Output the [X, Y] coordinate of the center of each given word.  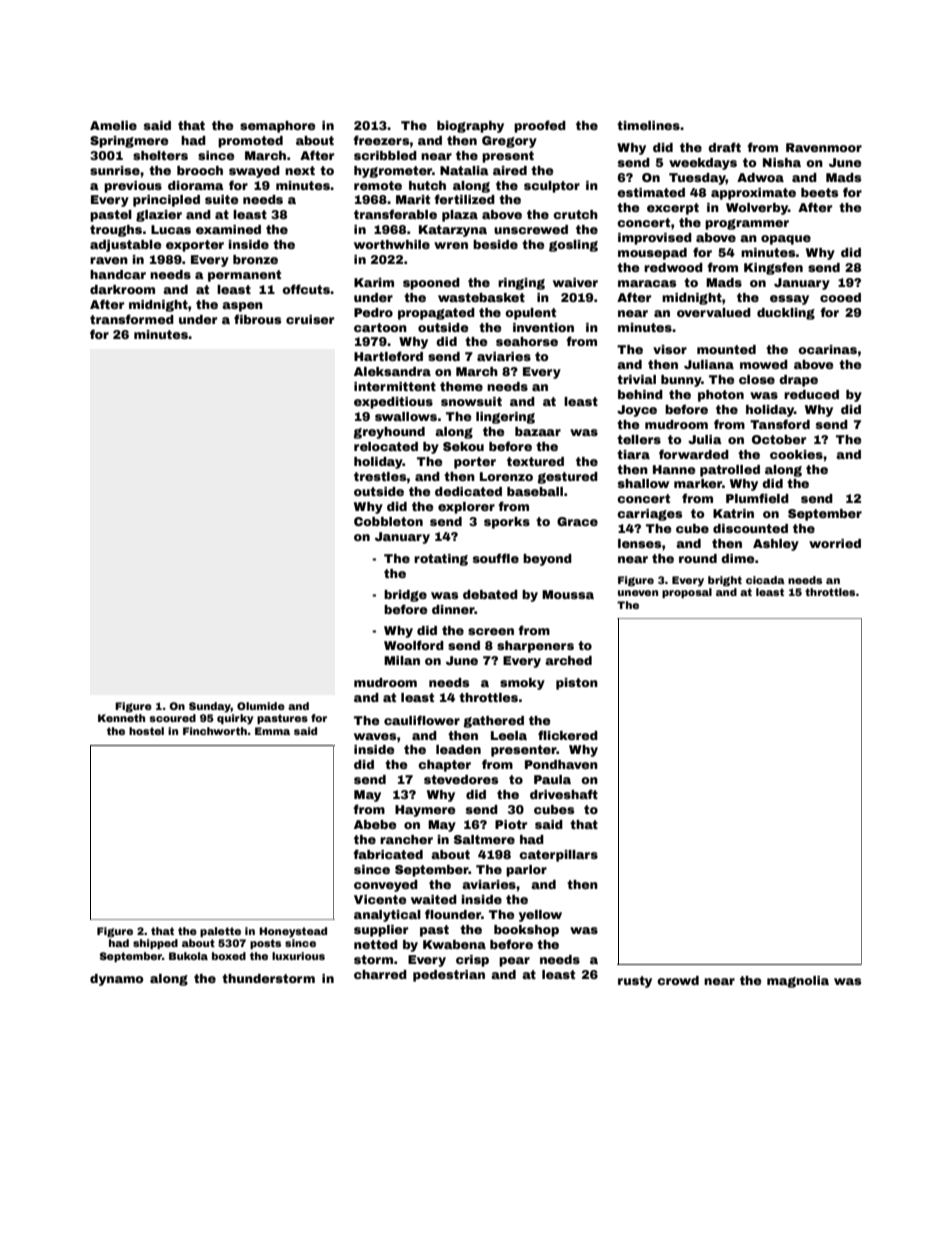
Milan [402, 660]
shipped [155, 944]
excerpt [673, 209]
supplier [381, 931]
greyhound [389, 433]
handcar [118, 274]
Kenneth [121, 718]
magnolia [798, 982]
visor [670, 349]
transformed [132, 319]
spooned [431, 284]
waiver [575, 282]
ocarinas [827, 349]
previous [133, 187]
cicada [765, 580]
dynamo [117, 980]
